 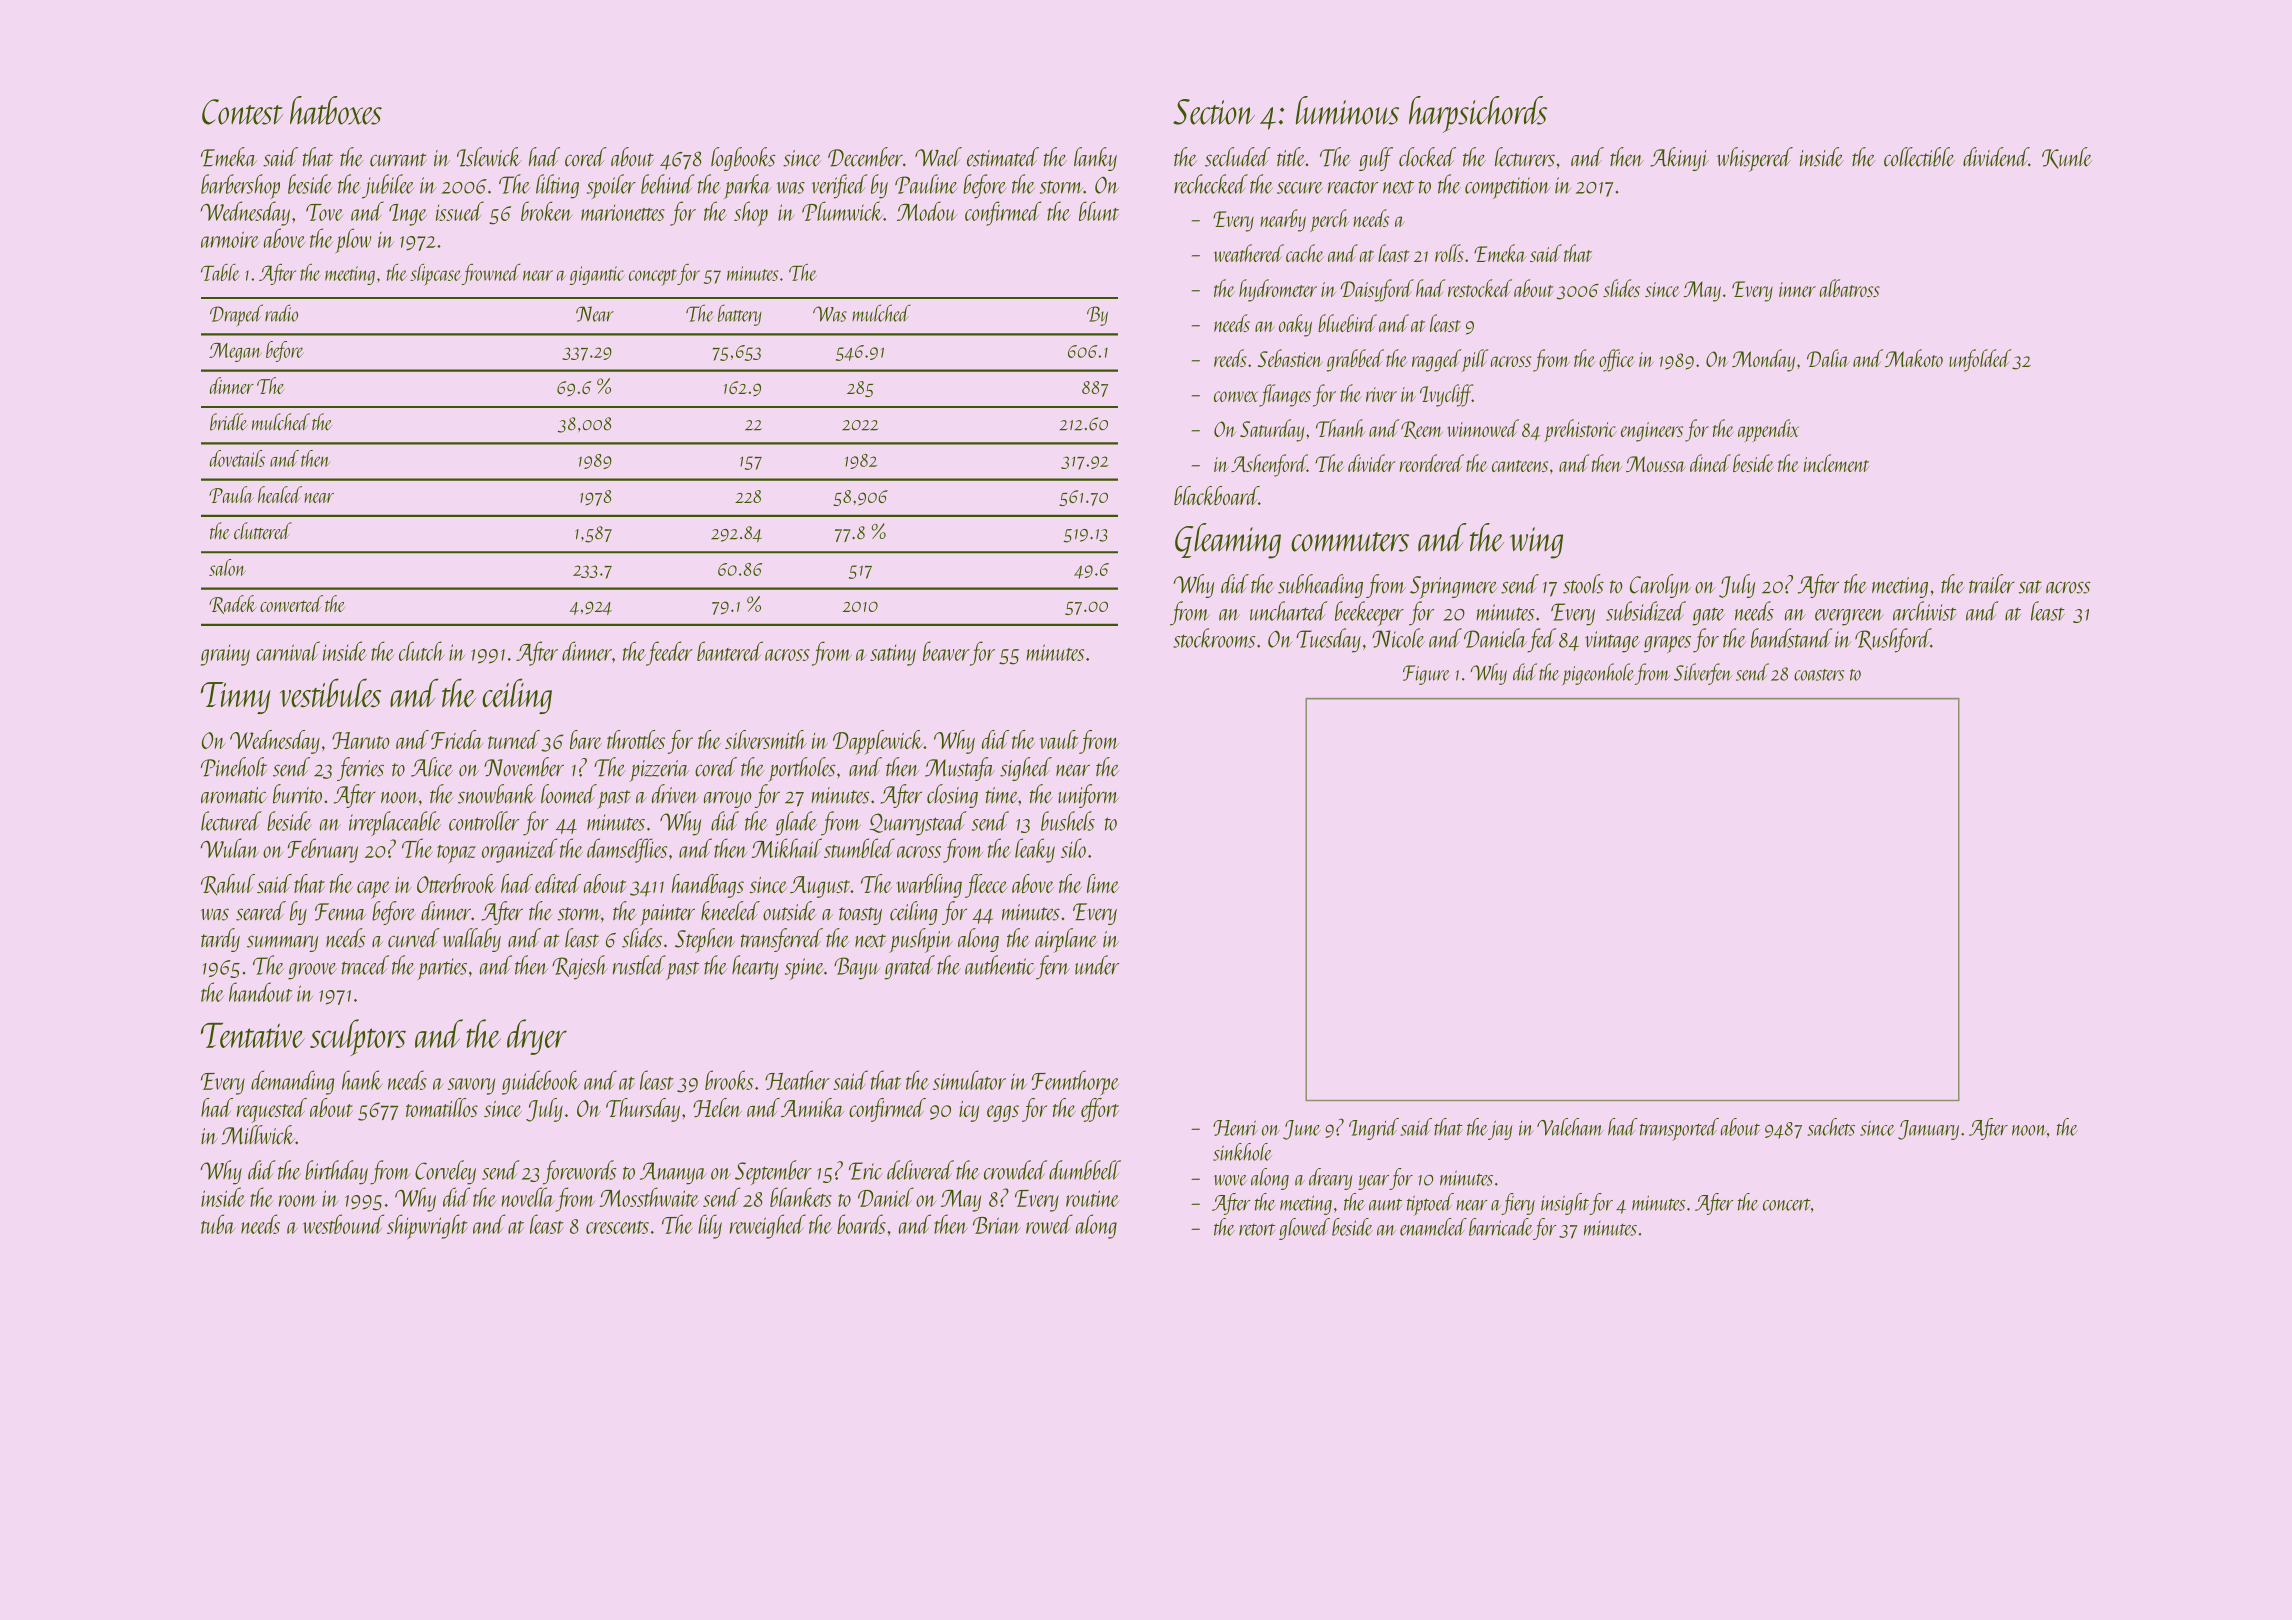 What do you see at coordinates (340, 912) in the page?
I see `Fenna` at bounding box center [340, 912].
